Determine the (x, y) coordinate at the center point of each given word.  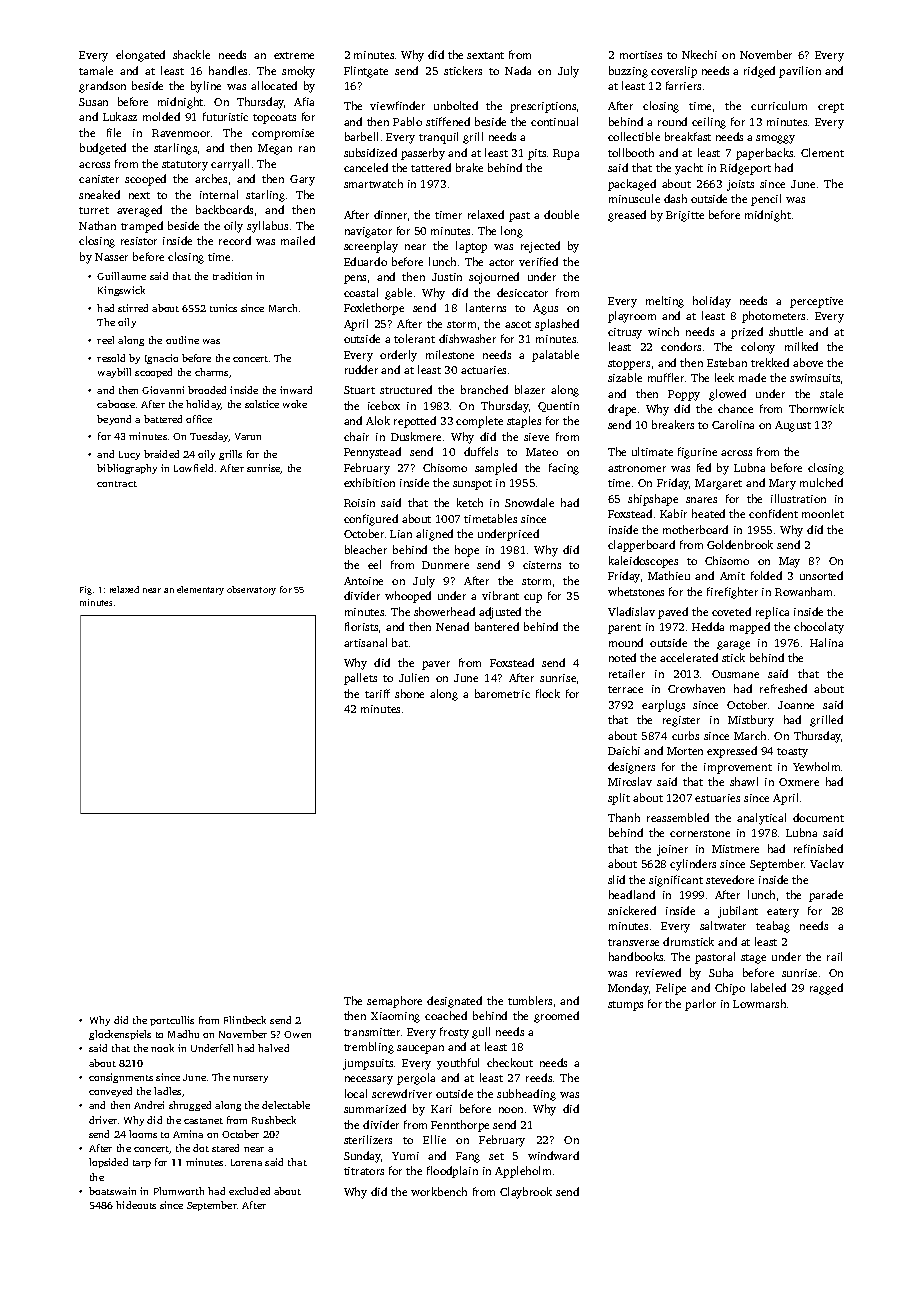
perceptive (816, 302)
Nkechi (699, 54)
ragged (826, 989)
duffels (481, 451)
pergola (416, 1079)
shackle (191, 54)
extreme (294, 55)
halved (273, 1048)
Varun (248, 436)
